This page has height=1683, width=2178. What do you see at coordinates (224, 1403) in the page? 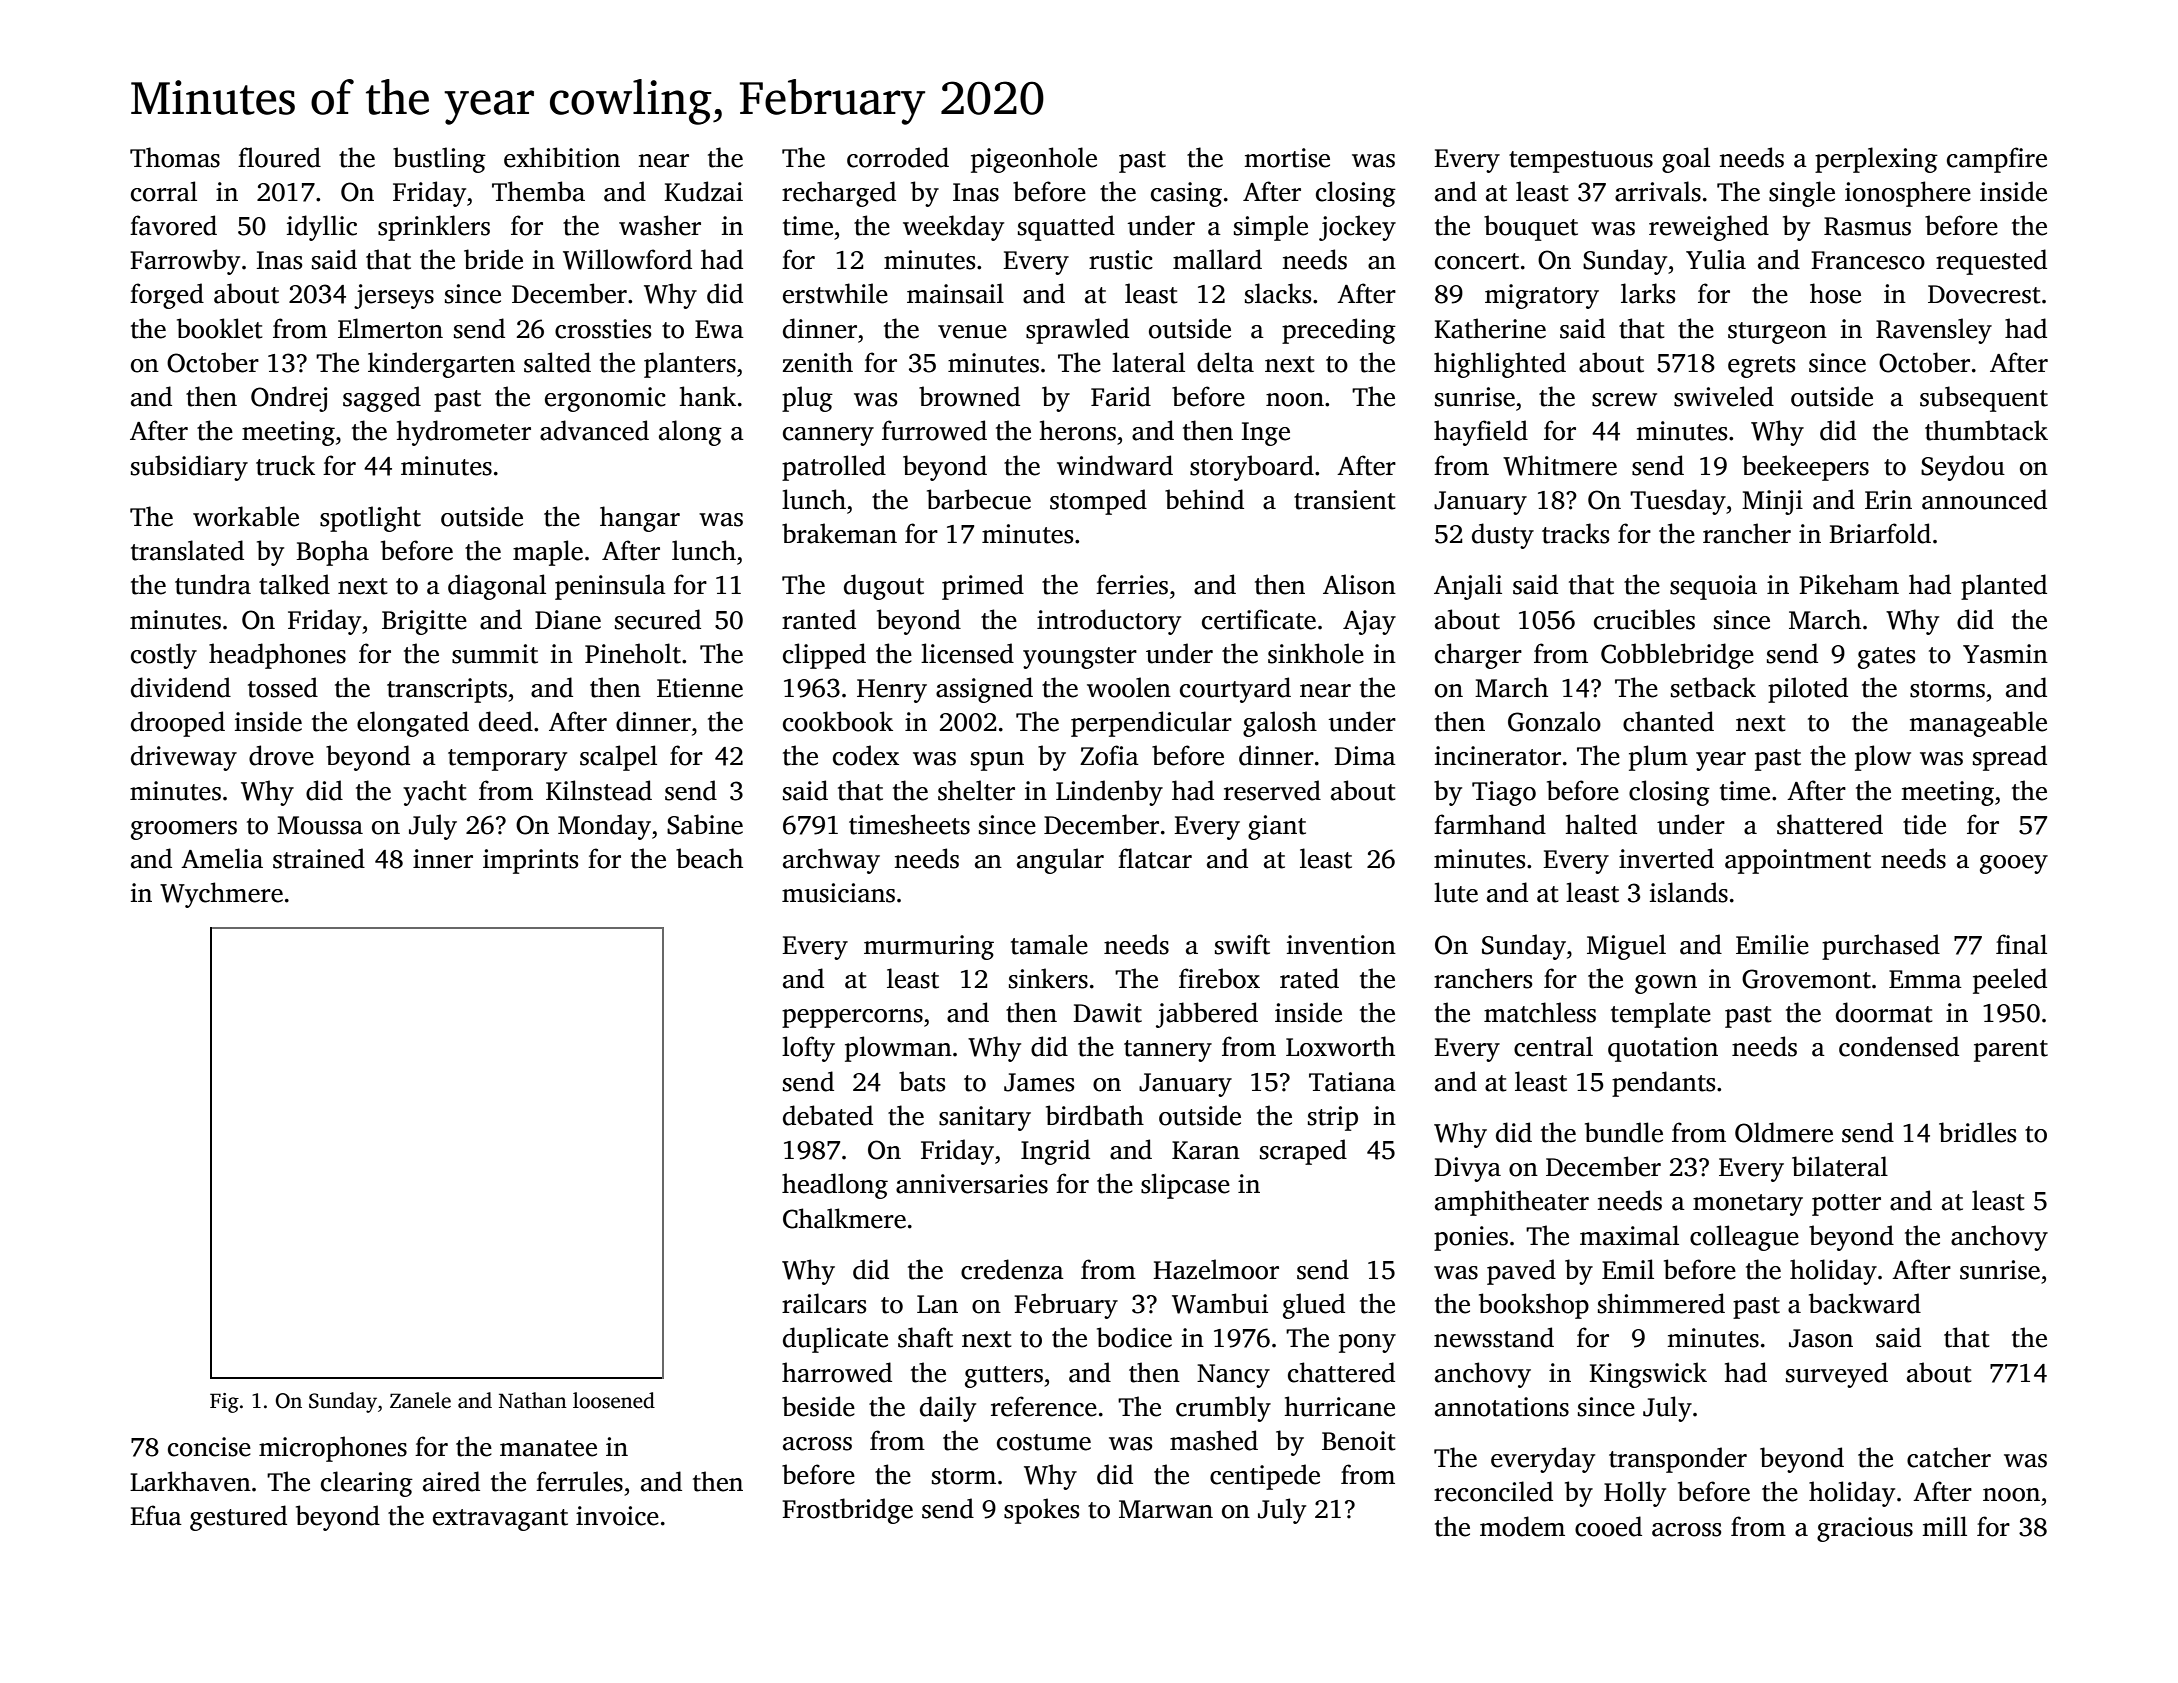
I see `Fig` at bounding box center [224, 1403].
